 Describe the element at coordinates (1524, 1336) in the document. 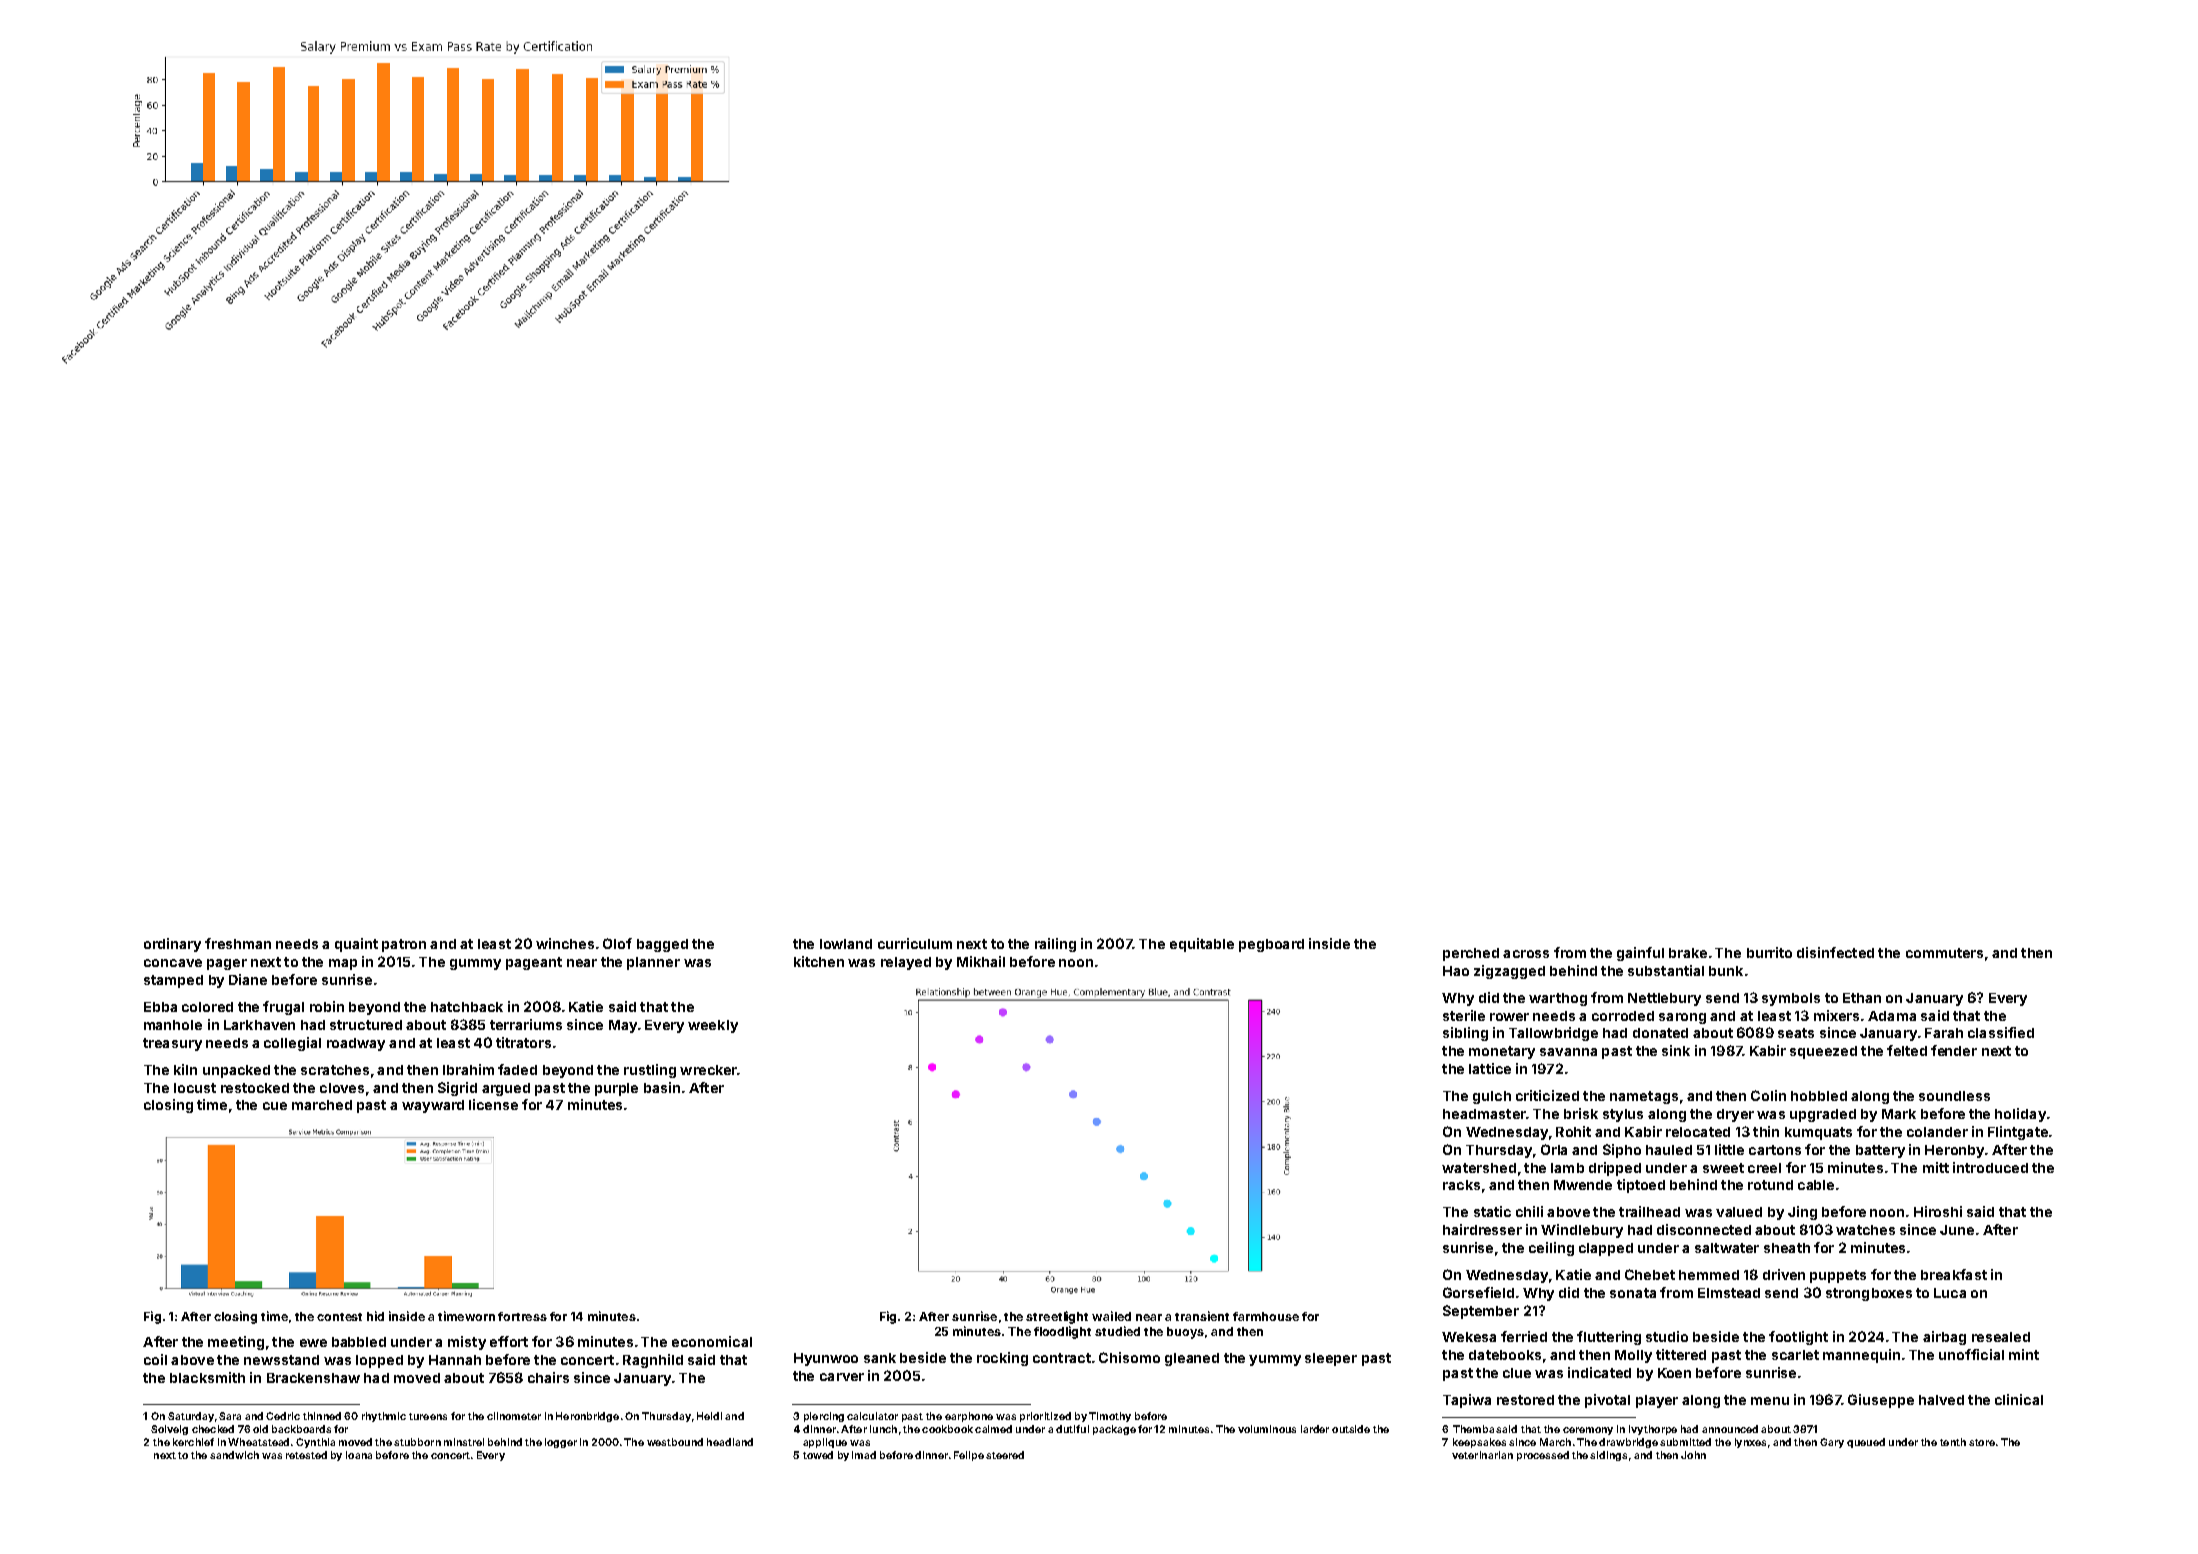

I see `ferried` at that location.
